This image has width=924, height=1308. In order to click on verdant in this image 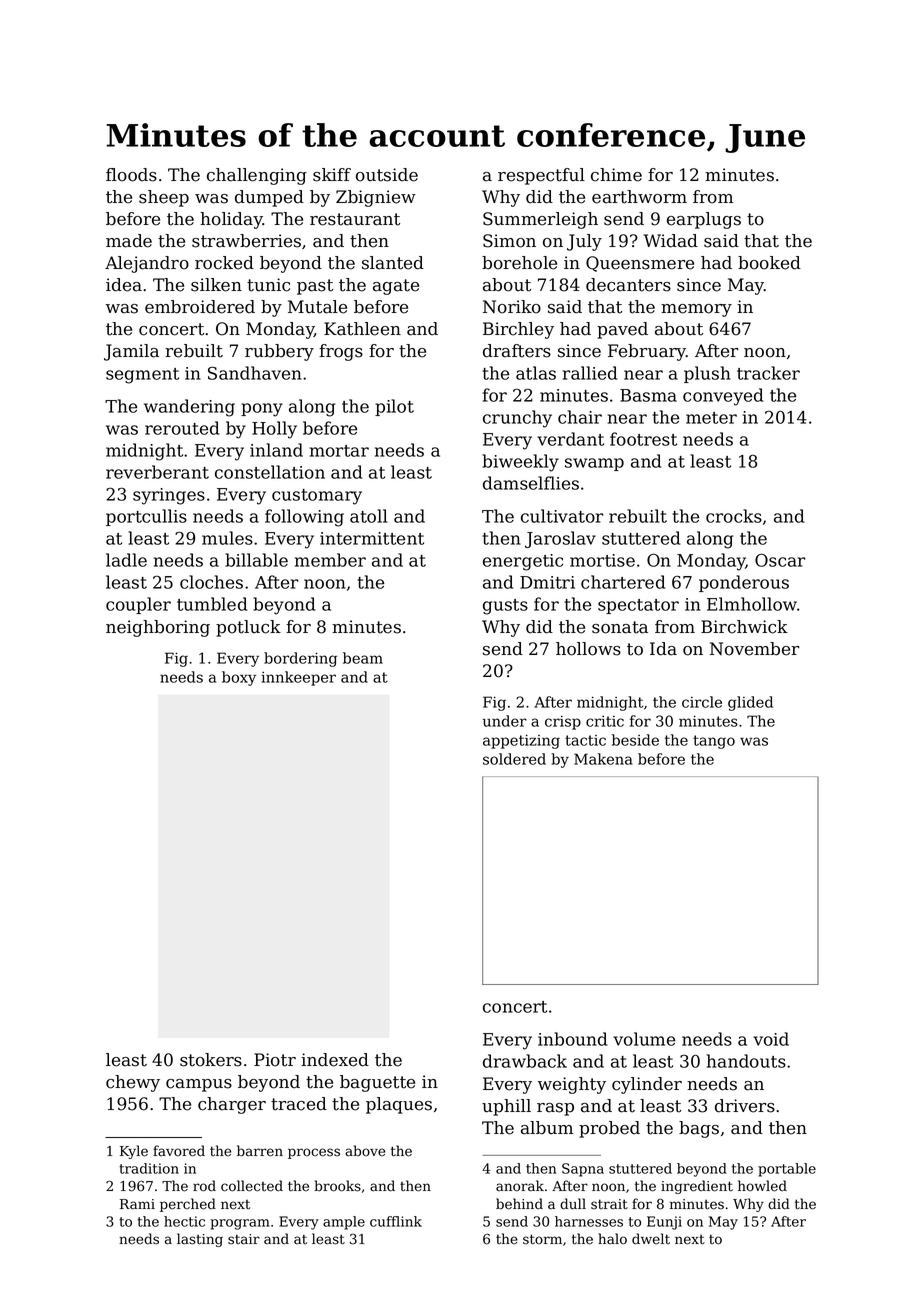, I will do `click(570, 439)`.
